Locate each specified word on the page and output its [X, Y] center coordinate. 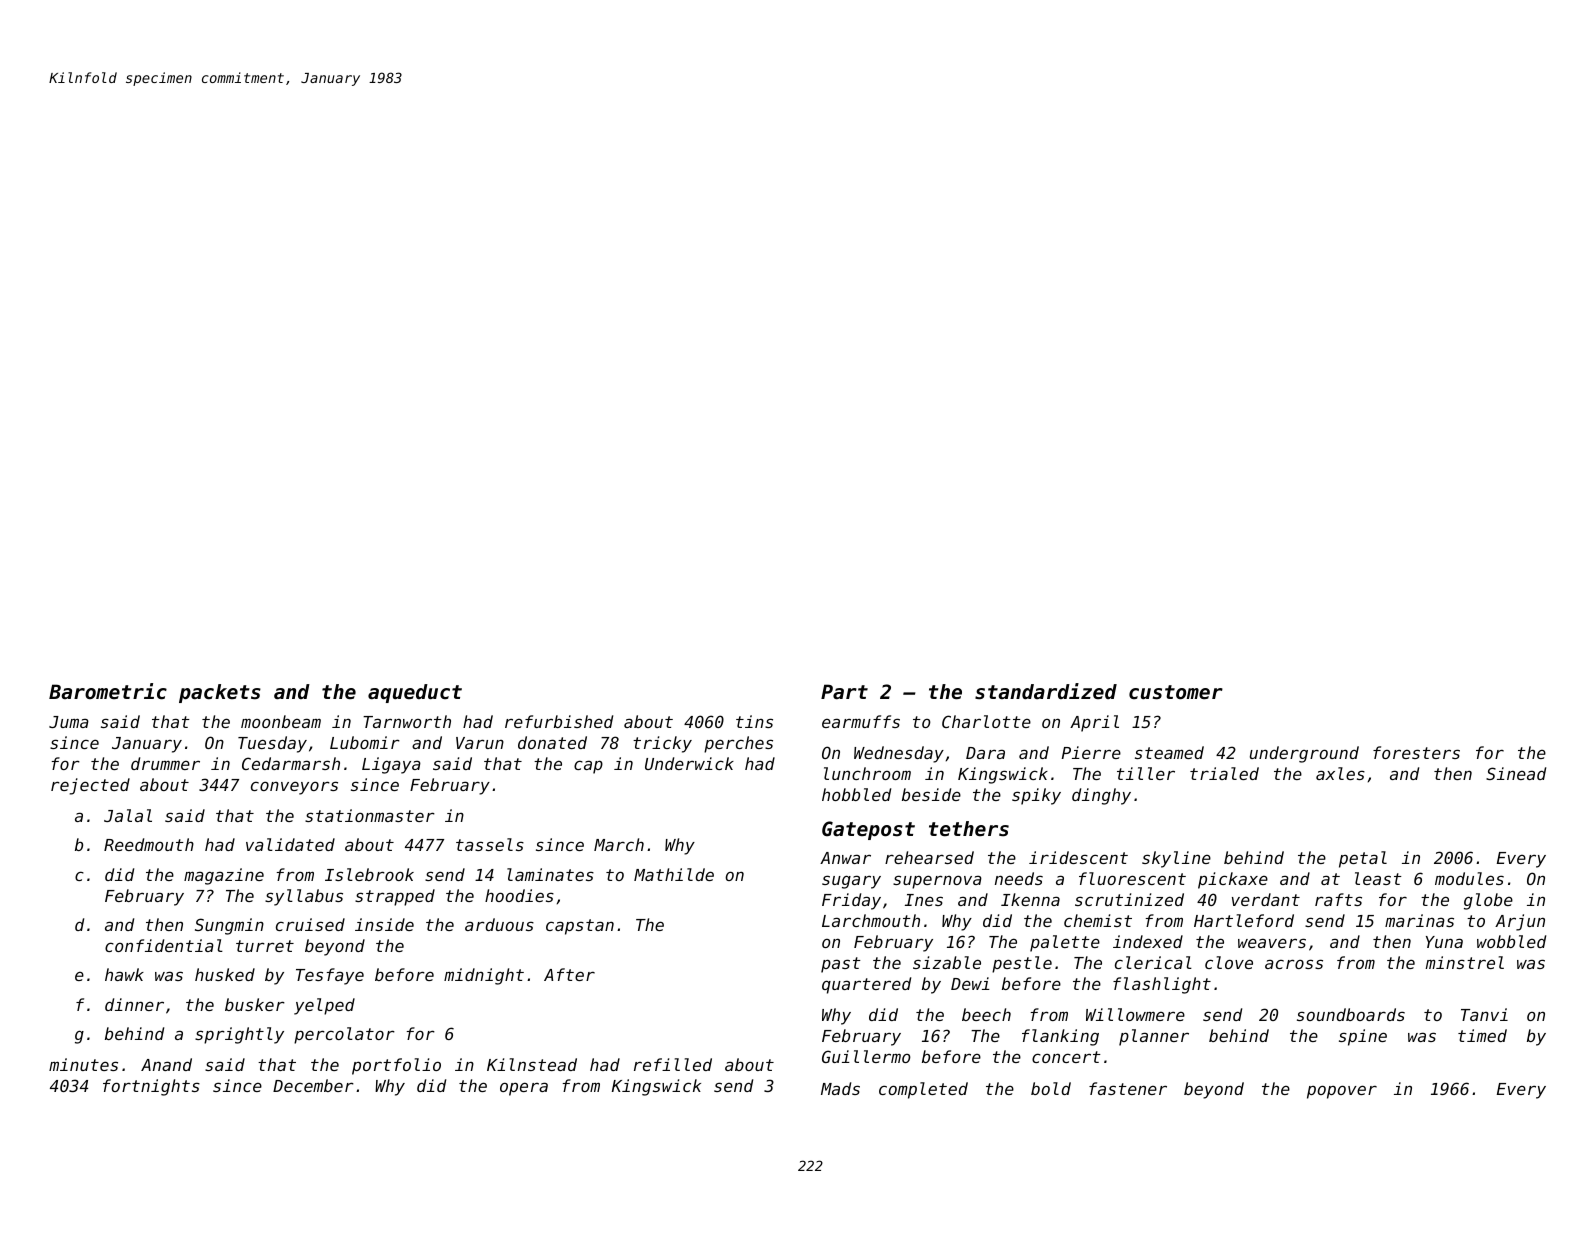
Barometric [108, 691]
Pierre [1091, 752]
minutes [83, 1064]
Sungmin [229, 926]
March [619, 844]
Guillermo [866, 1056]
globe [1488, 901]
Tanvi [1484, 1014]
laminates [550, 874]
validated [290, 844]
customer [1176, 692]
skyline [1176, 859]
